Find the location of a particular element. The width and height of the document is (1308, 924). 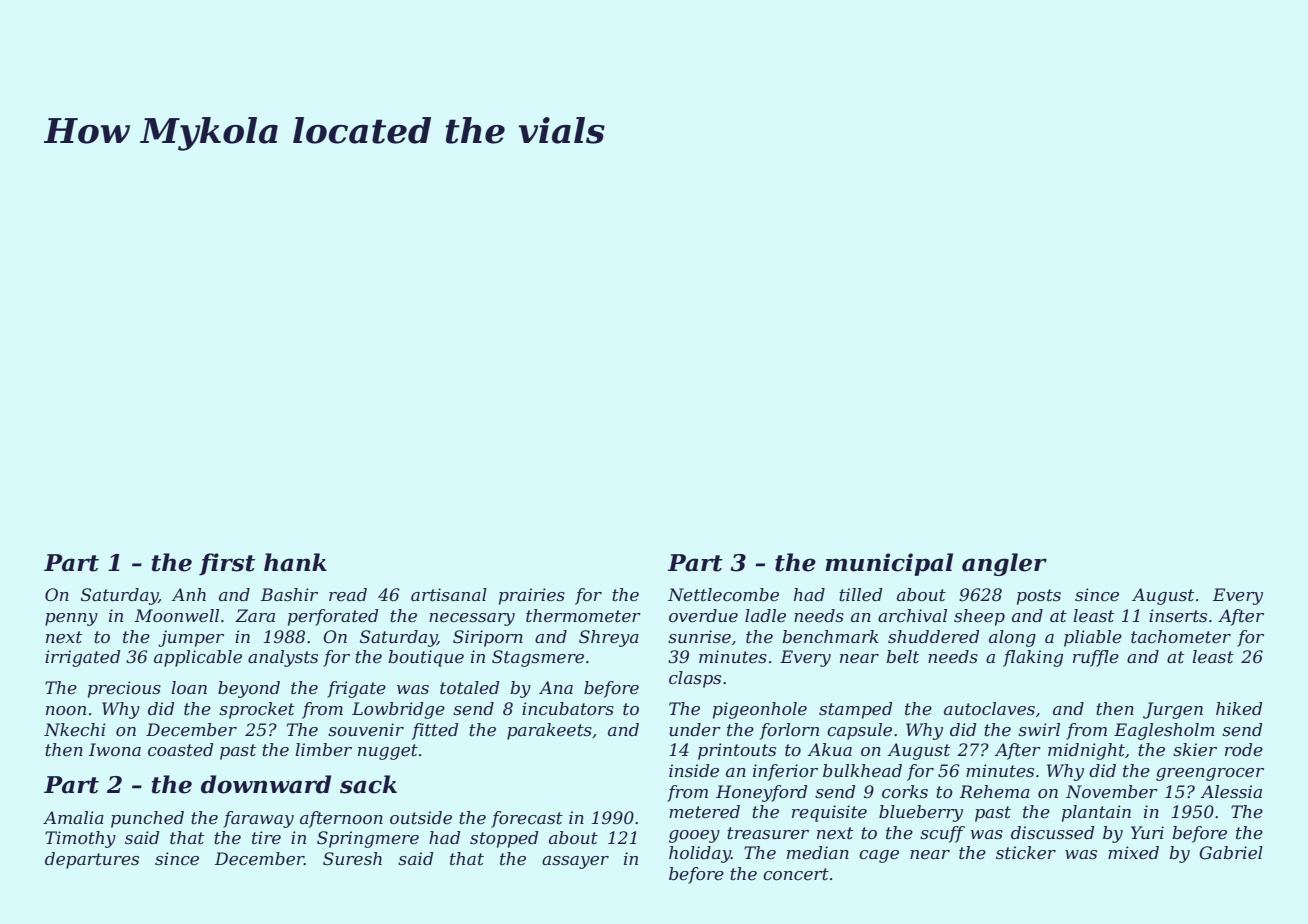

concert is located at coordinates (796, 874).
